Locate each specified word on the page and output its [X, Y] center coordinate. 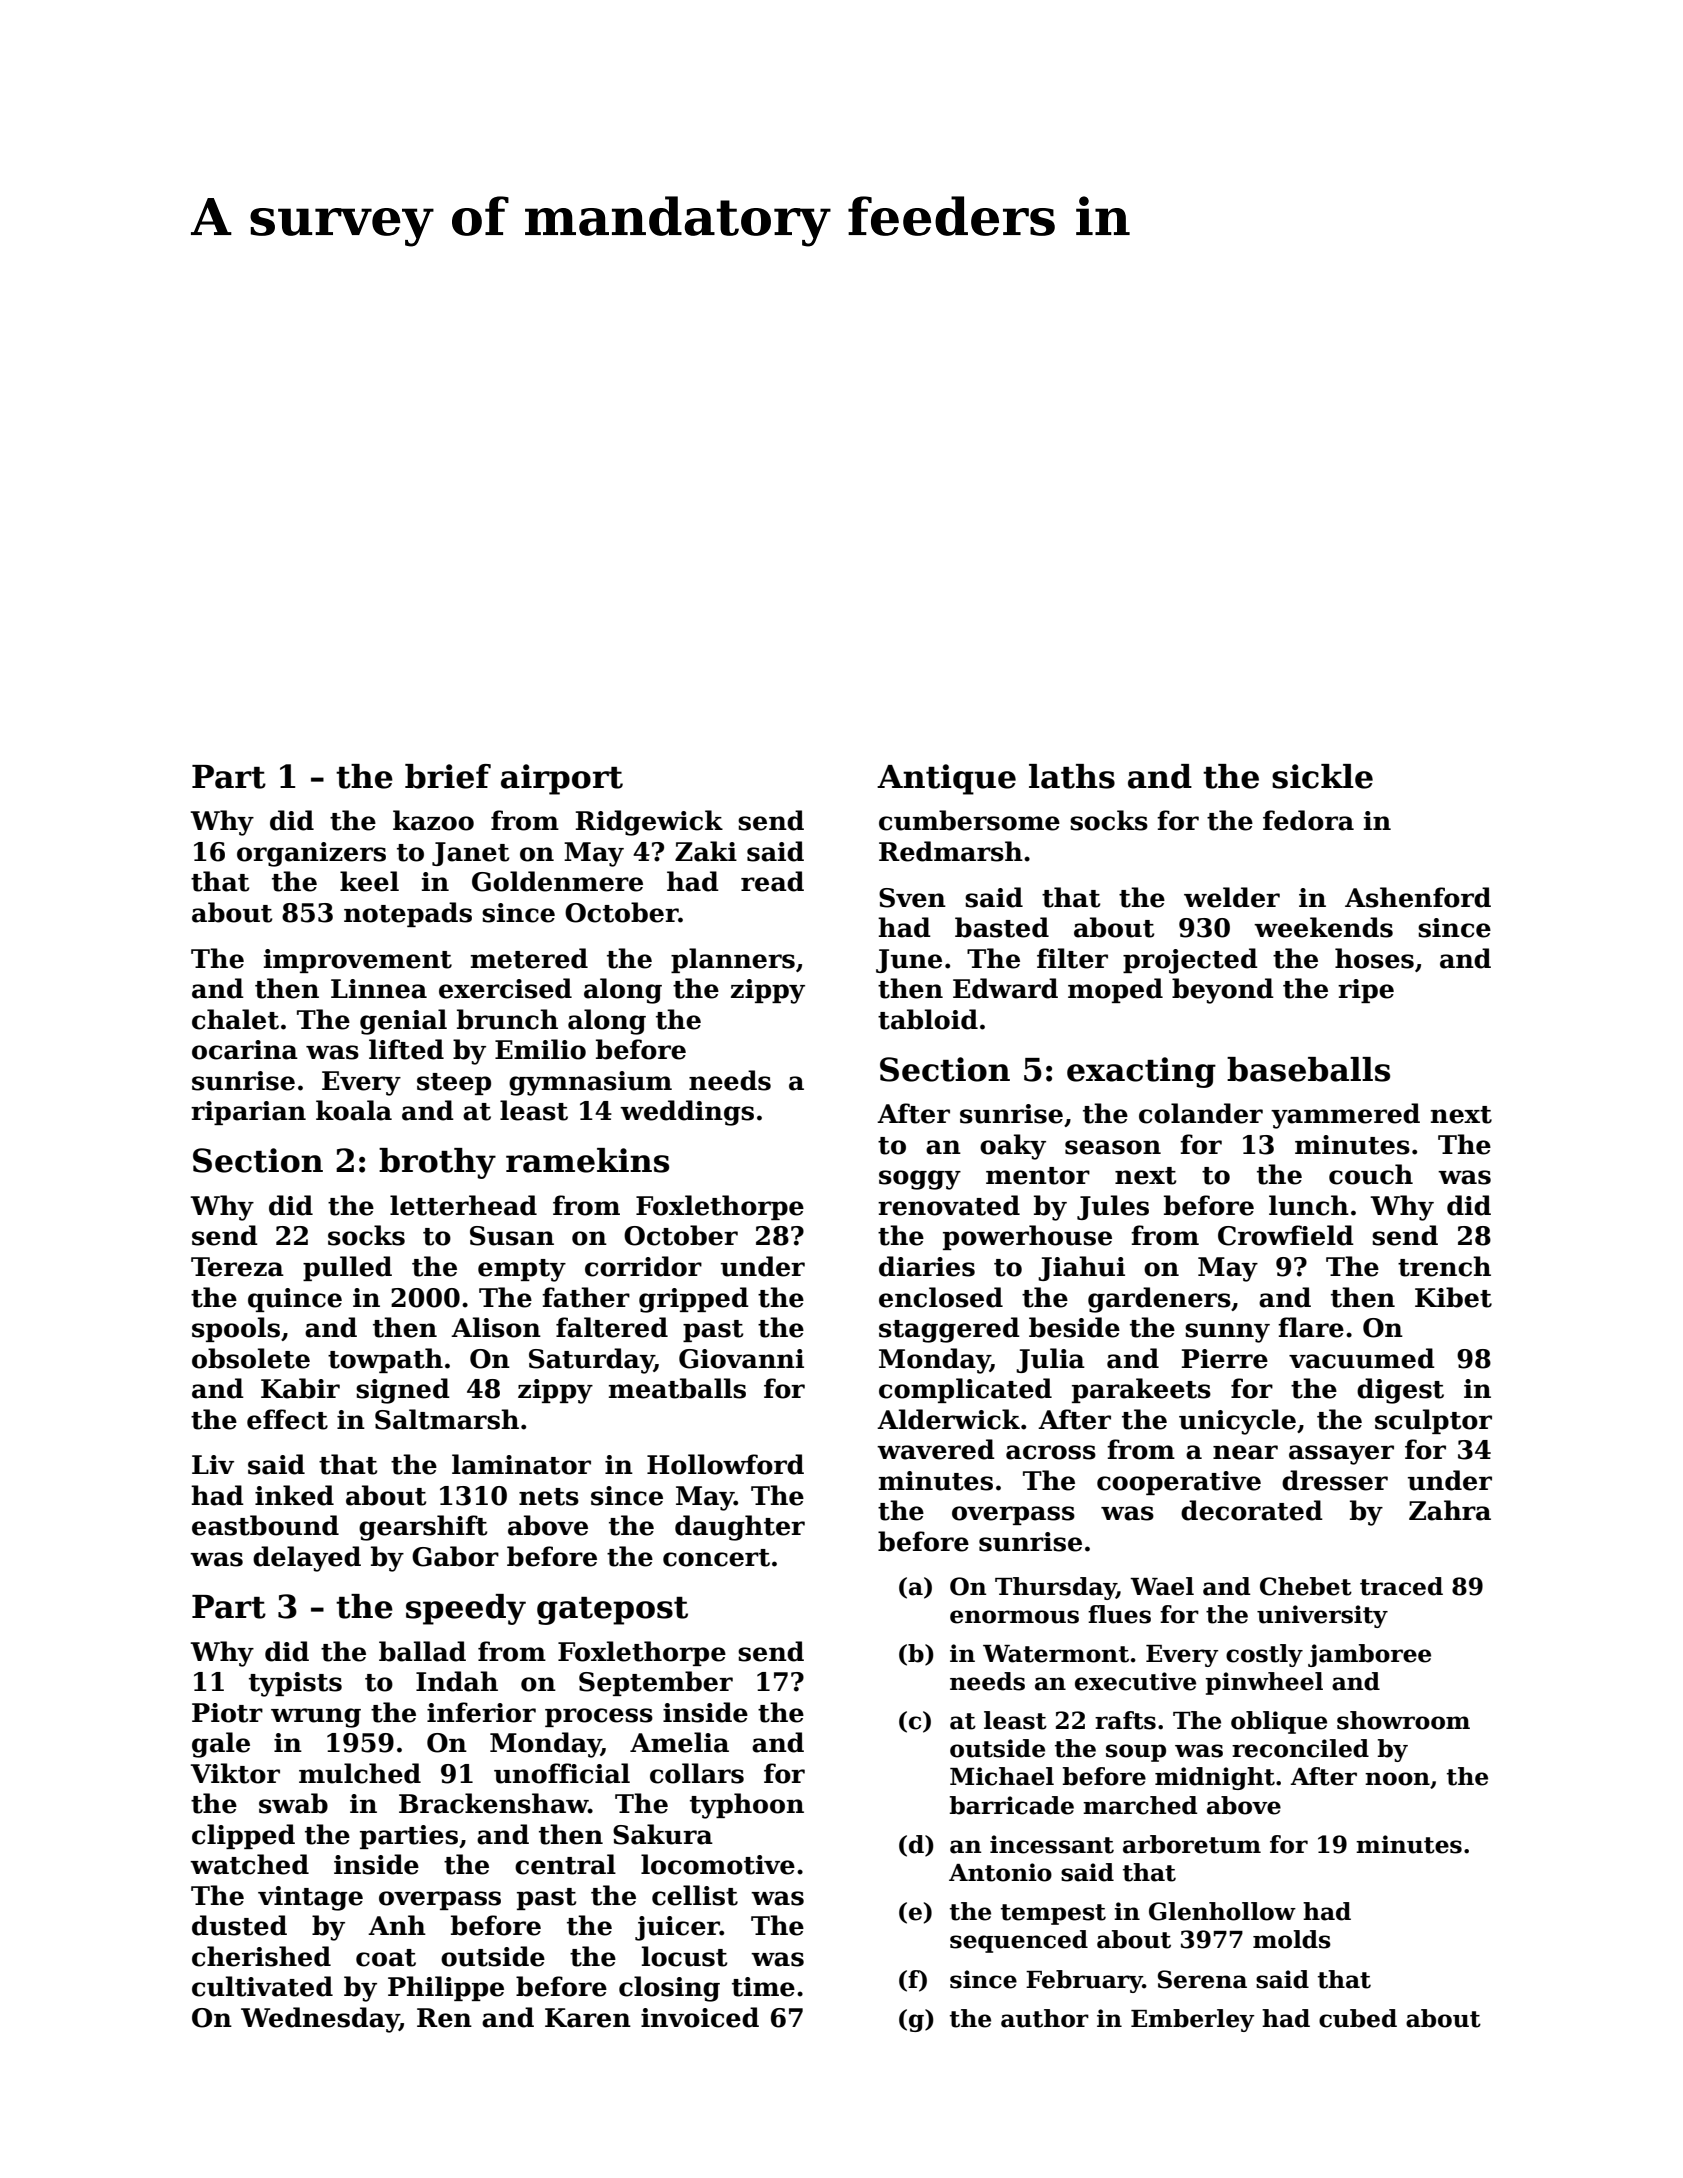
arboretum [1192, 1844]
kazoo [433, 820]
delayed [307, 1559]
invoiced [700, 2017]
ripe [1366, 991]
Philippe [446, 1988]
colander [1201, 1113]
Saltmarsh [447, 1419]
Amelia [679, 1742]
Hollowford [725, 1464]
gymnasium [590, 1083]
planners [733, 960]
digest [1400, 1391]
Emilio [540, 1049]
